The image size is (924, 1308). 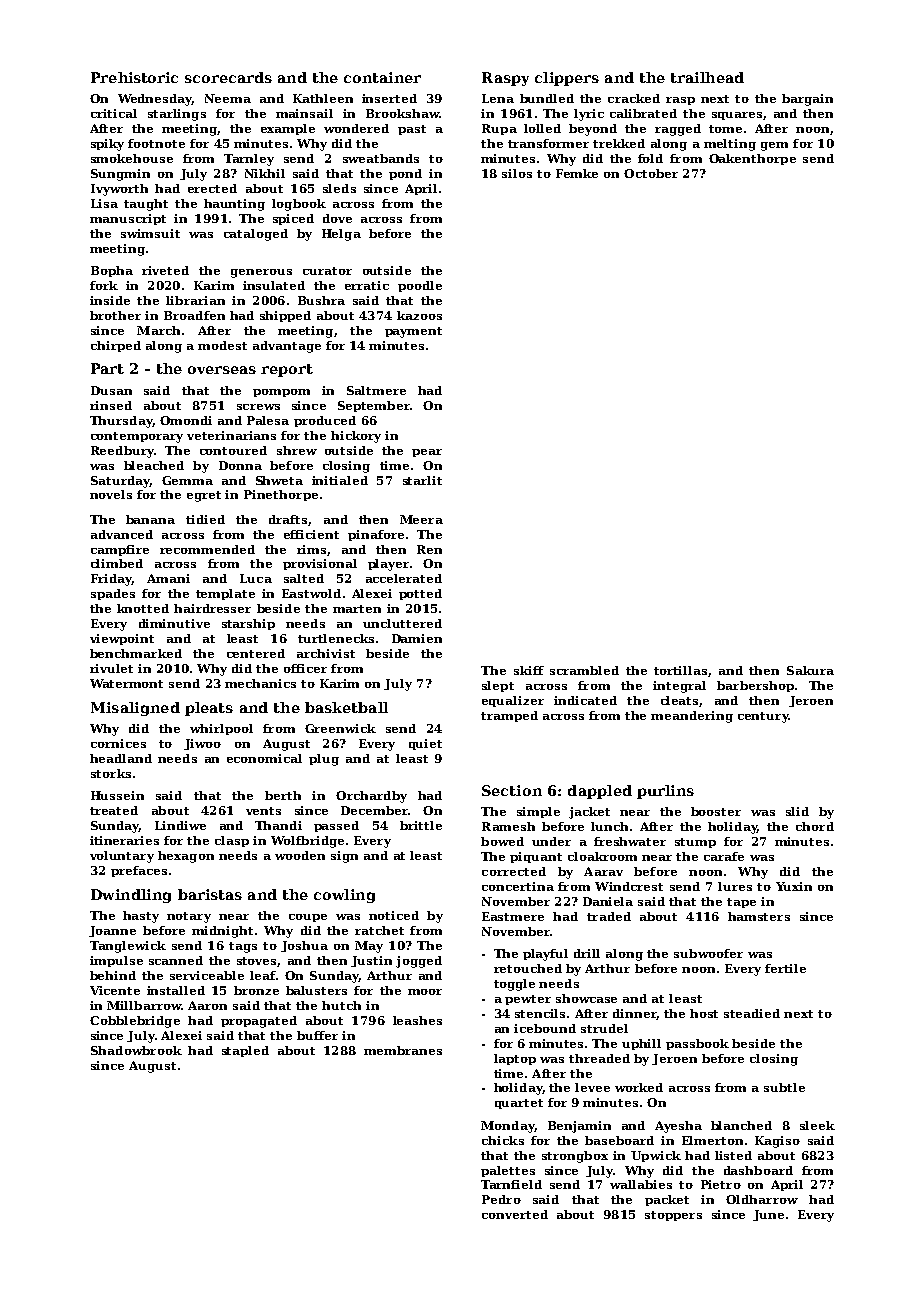 I want to click on Shadowbrook, so click(x=136, y=1050).
